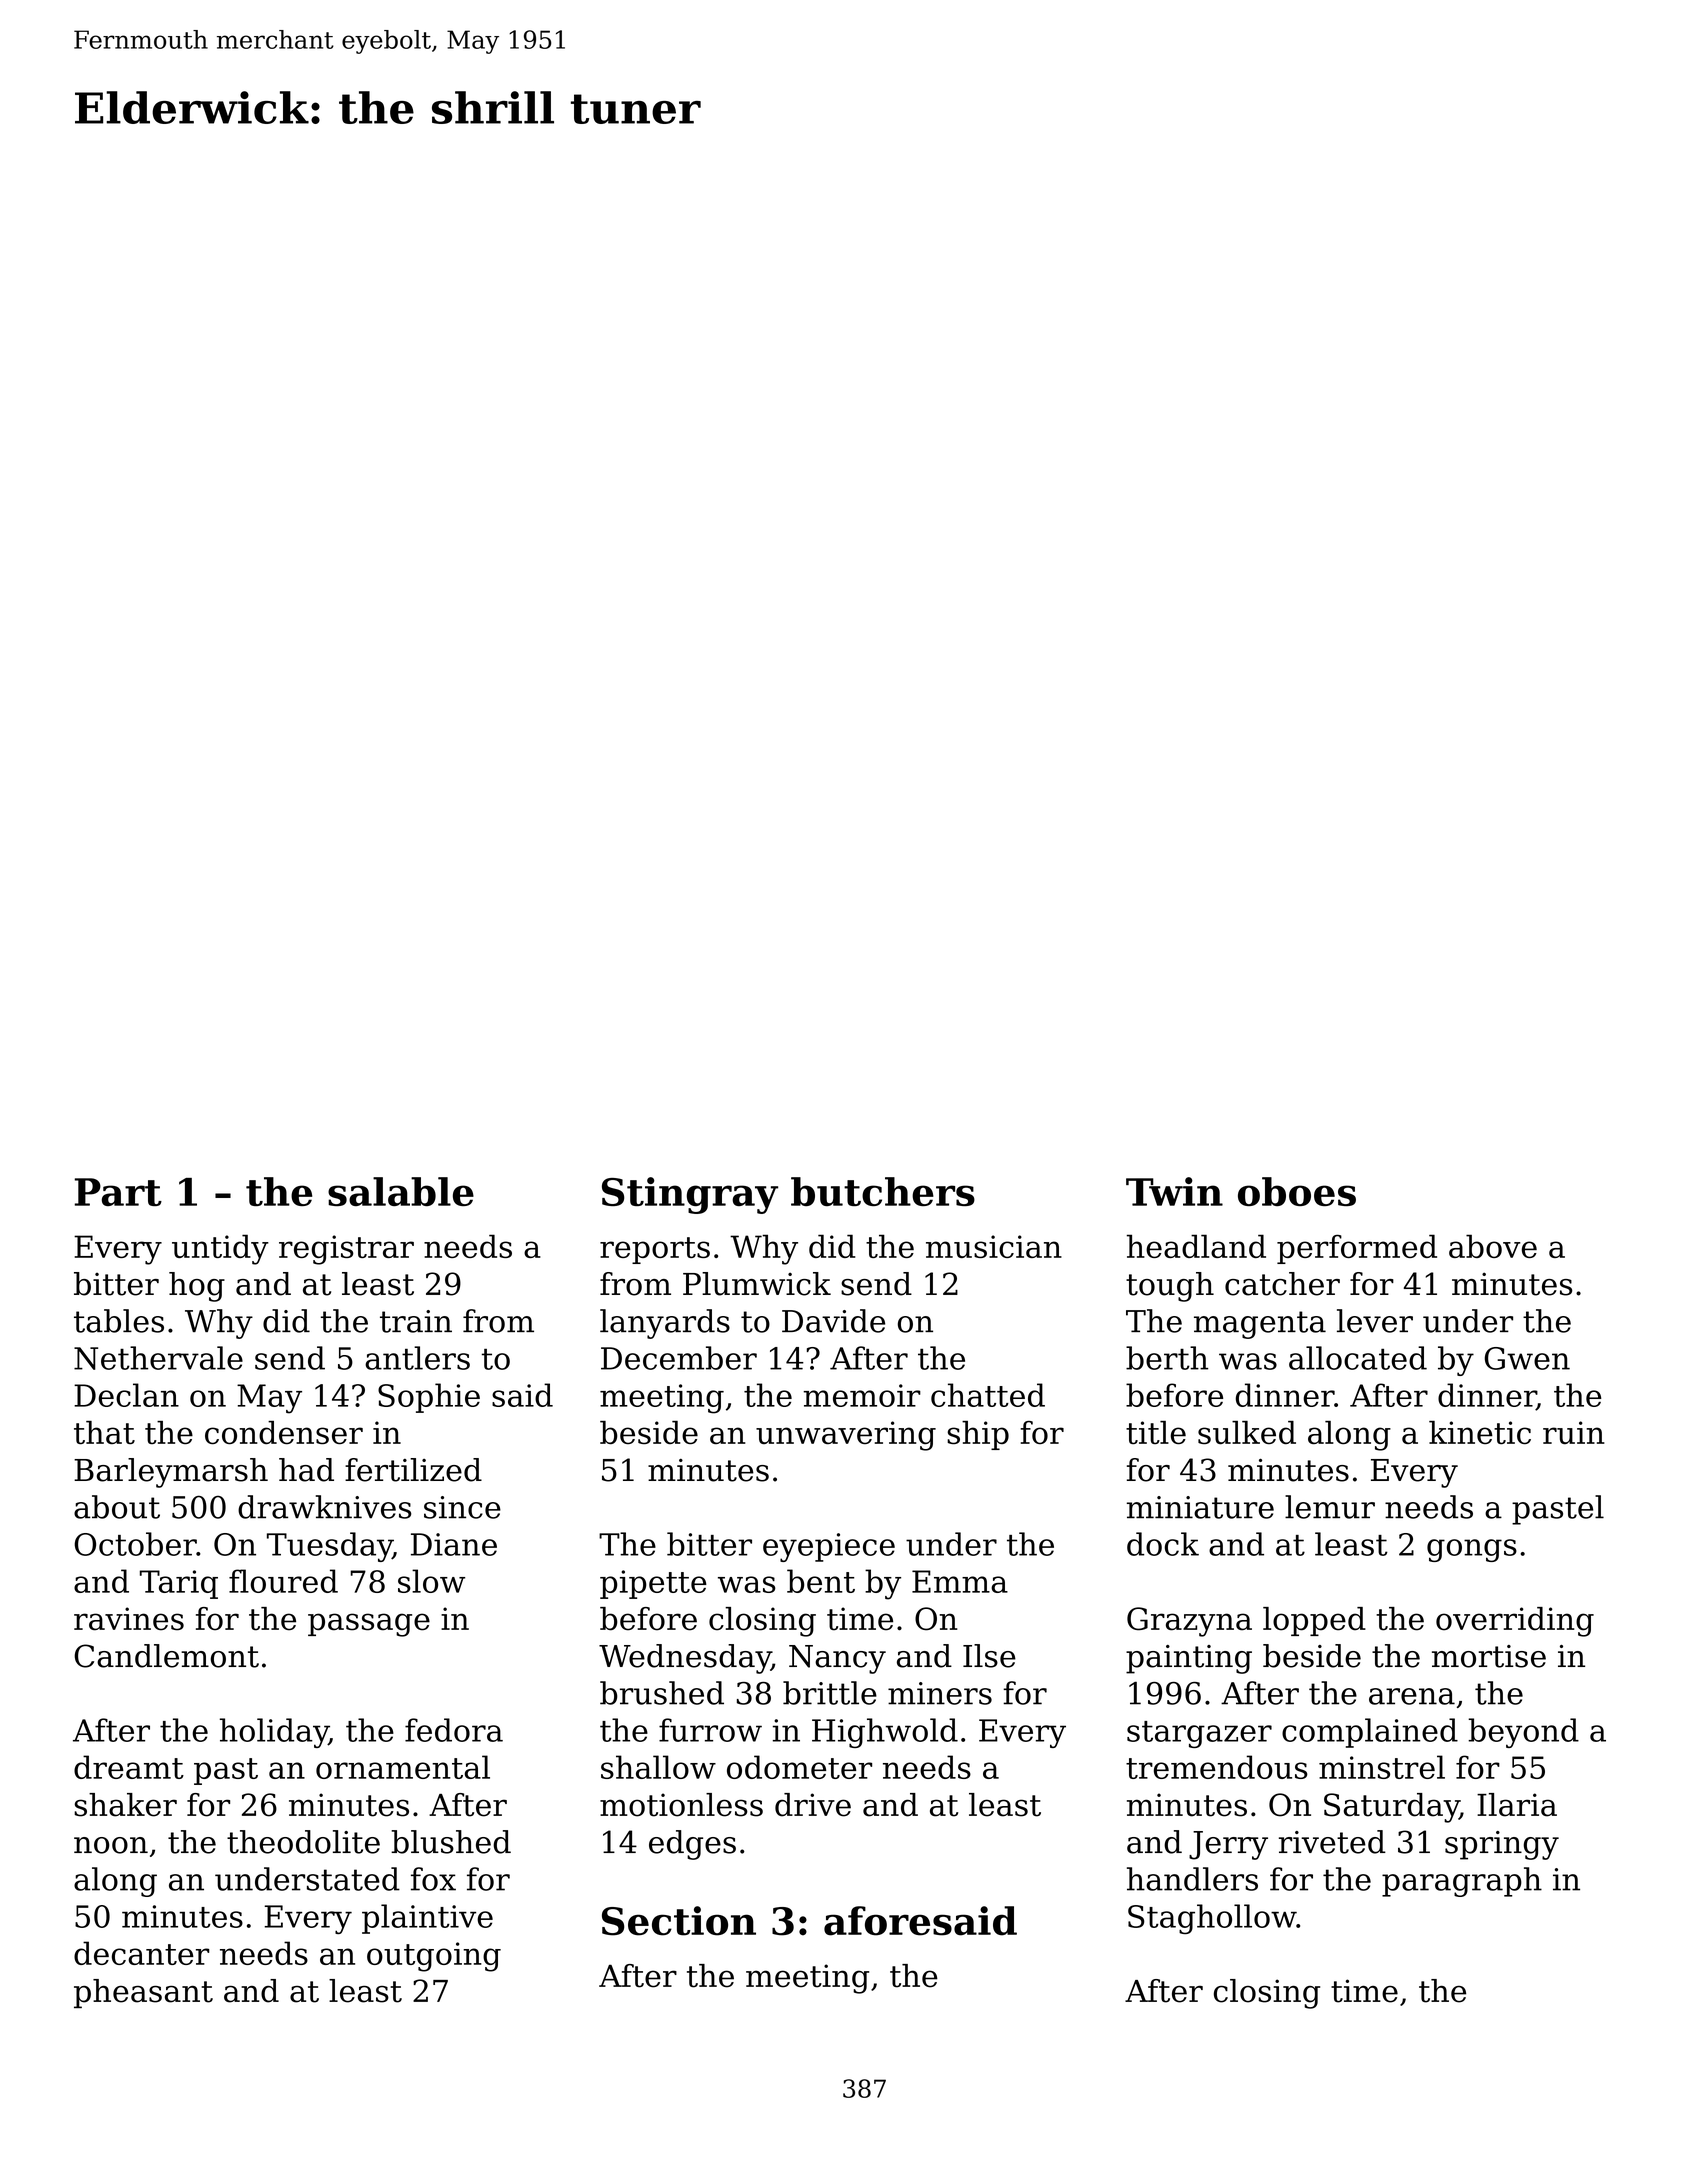 The image size is (1683, 2178). Describe the element at coordinates (118, 1192) in the screenshot. I see `Part` at that location.
